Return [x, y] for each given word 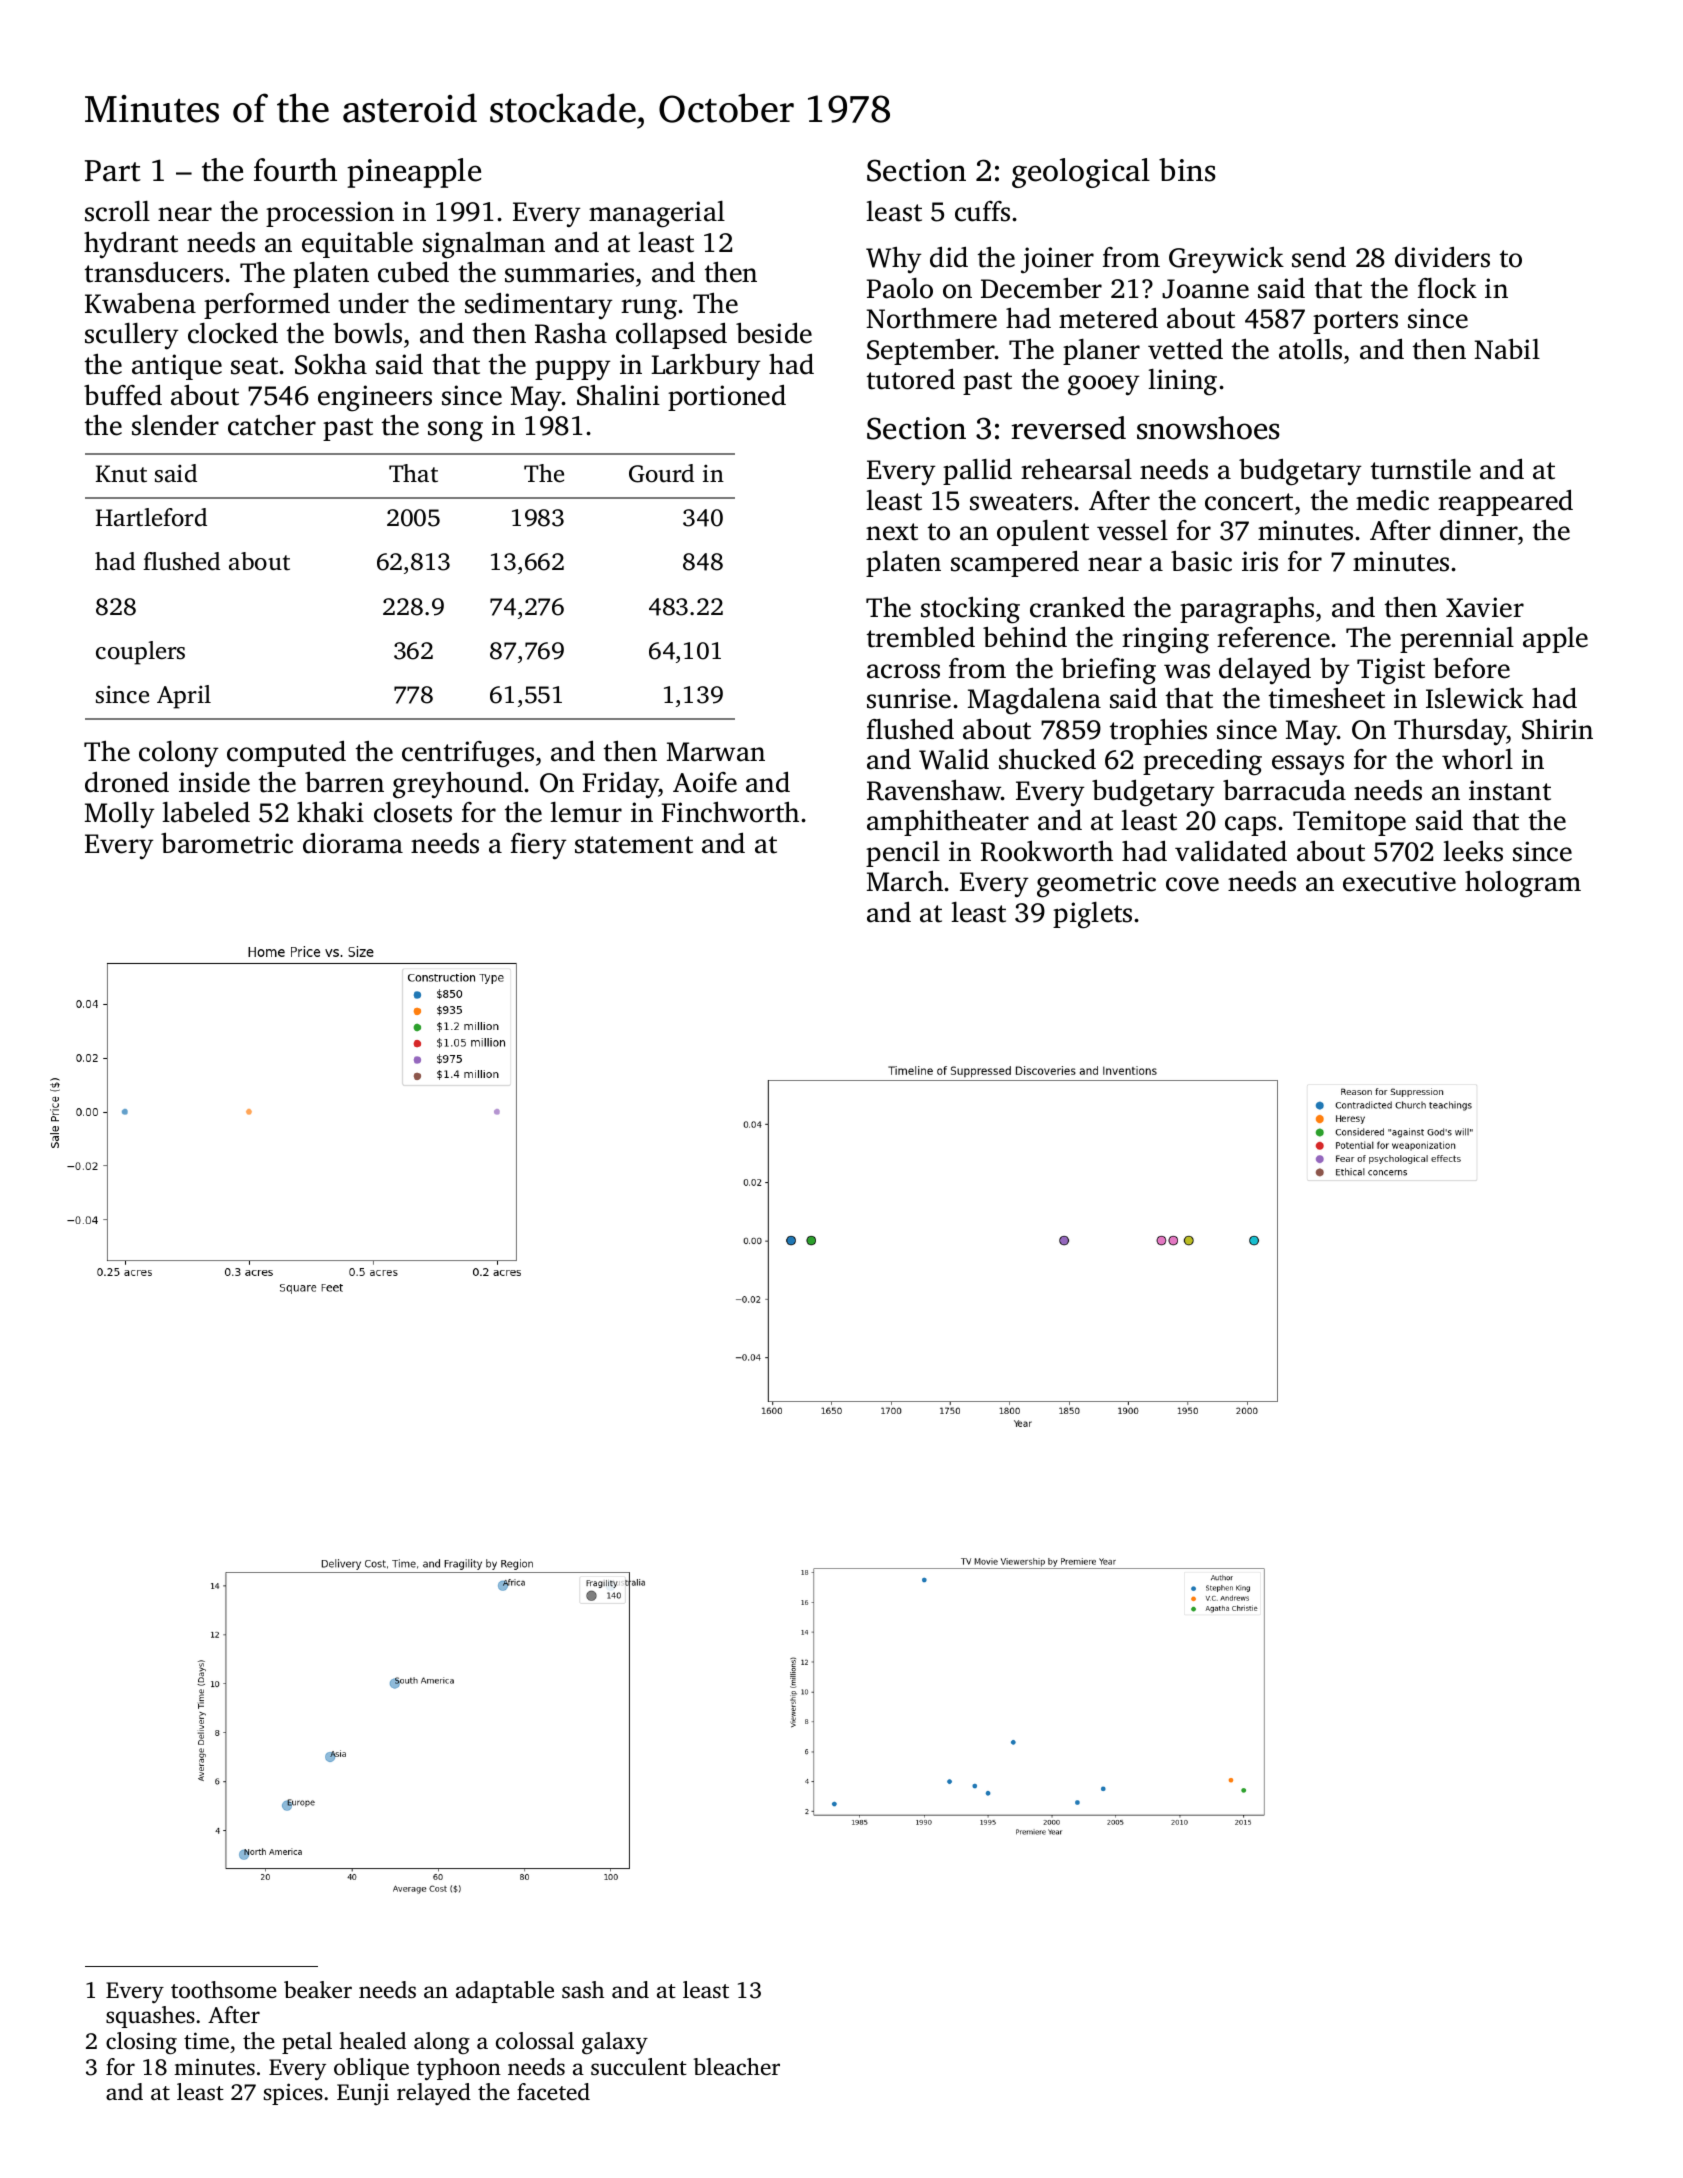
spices [293, 2094]
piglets [1092, 915]
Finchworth [730, 812]
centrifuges [468, 754]
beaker [318, 1990]
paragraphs [1247, 610]
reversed [1069, 428]
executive [1399, 881]
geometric [1096, 884]
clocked [233, 333]
